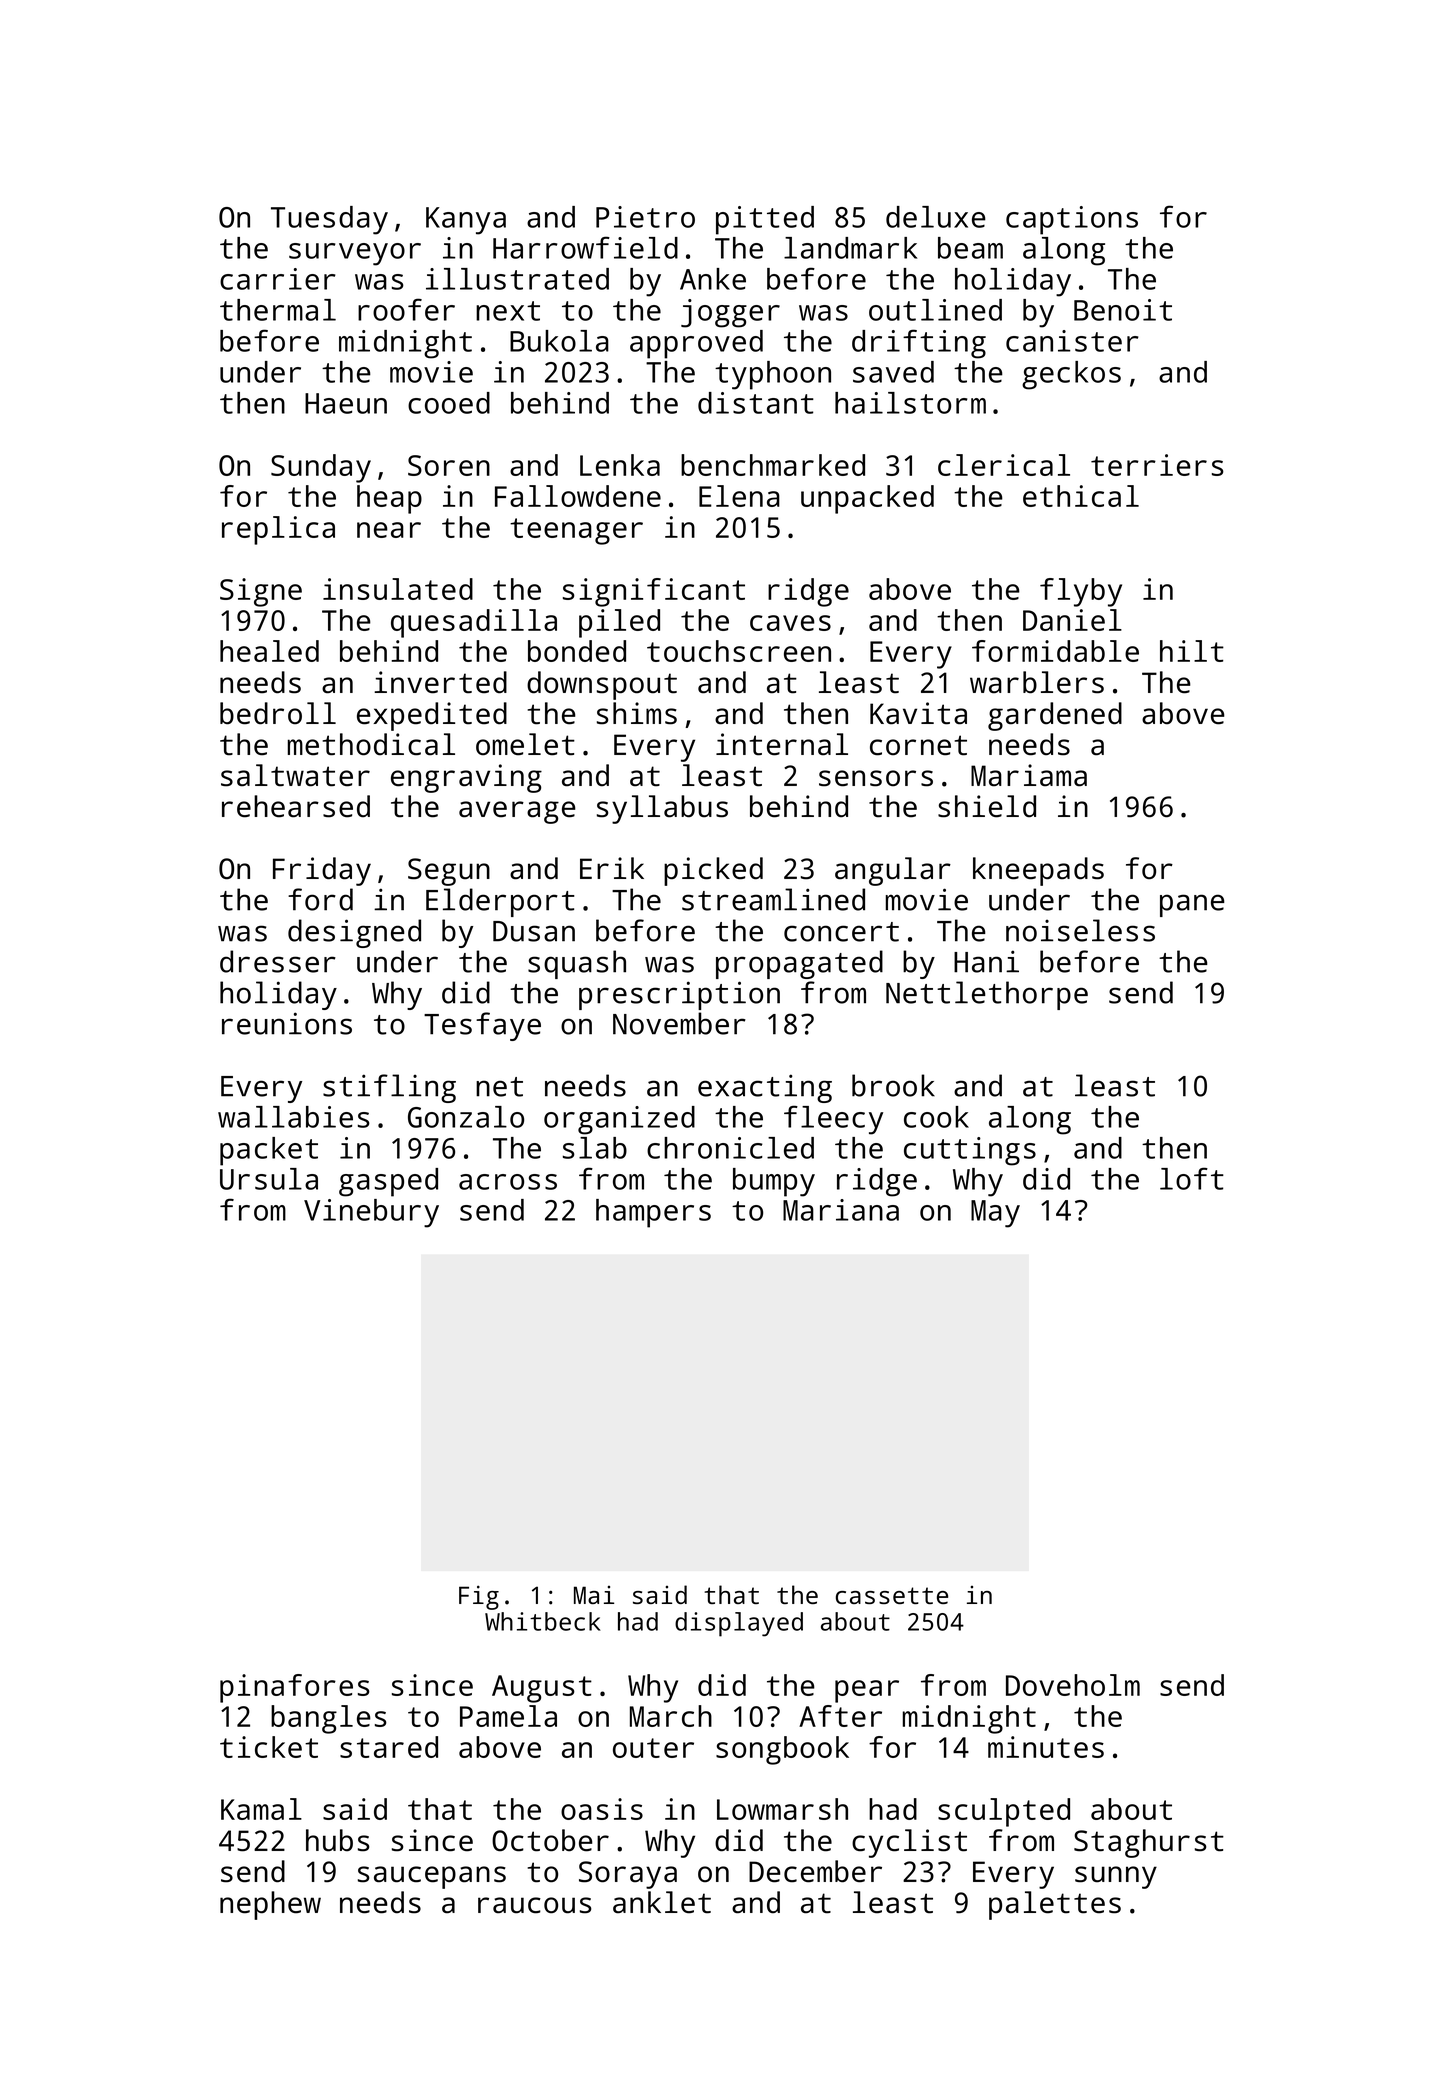 This document has width=1450, height=2100. Describe the element at coordinates (1192, 1178) in the document. I see `loft` at that location.
